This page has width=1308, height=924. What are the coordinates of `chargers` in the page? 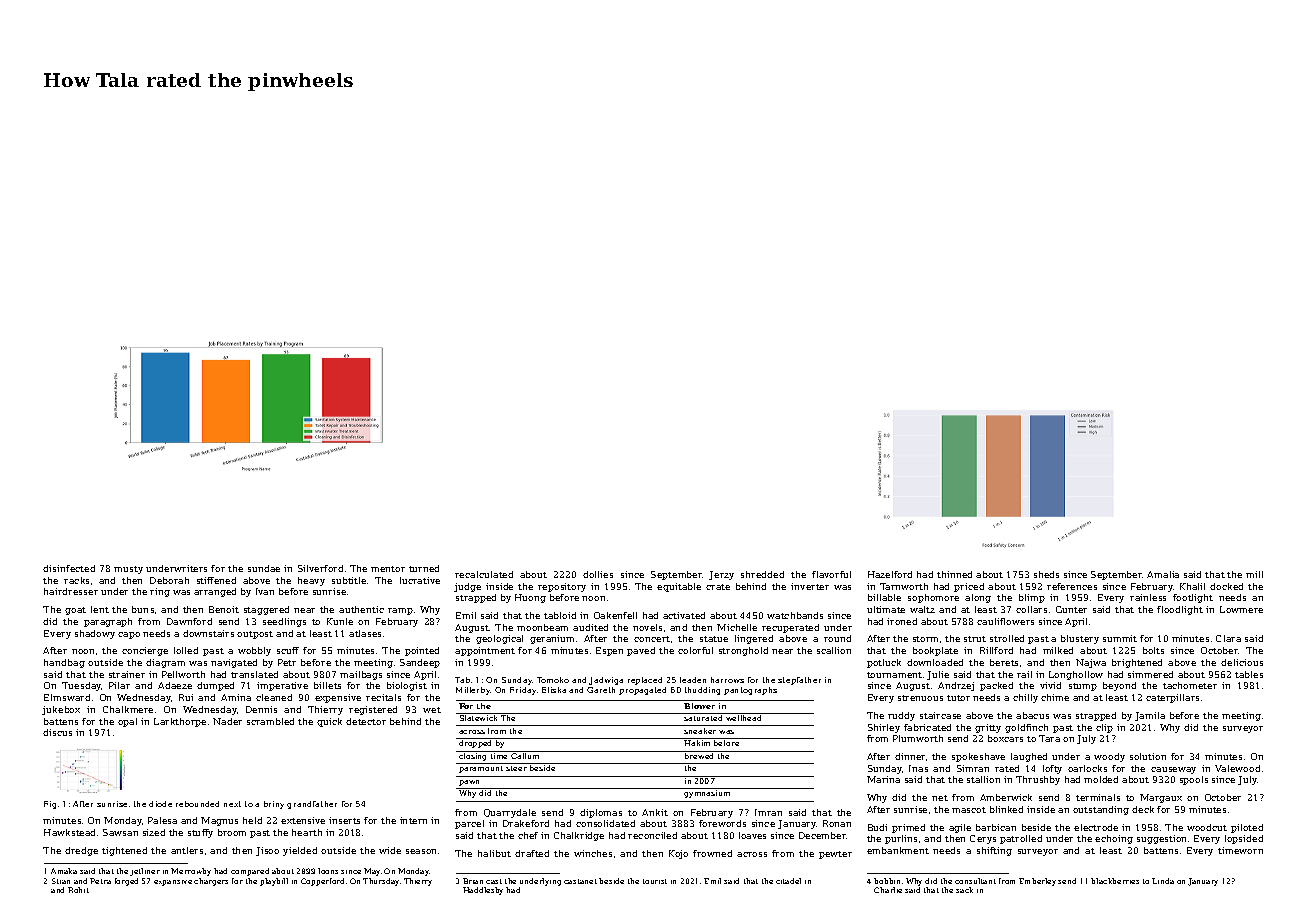 It's located at (211, 882).
